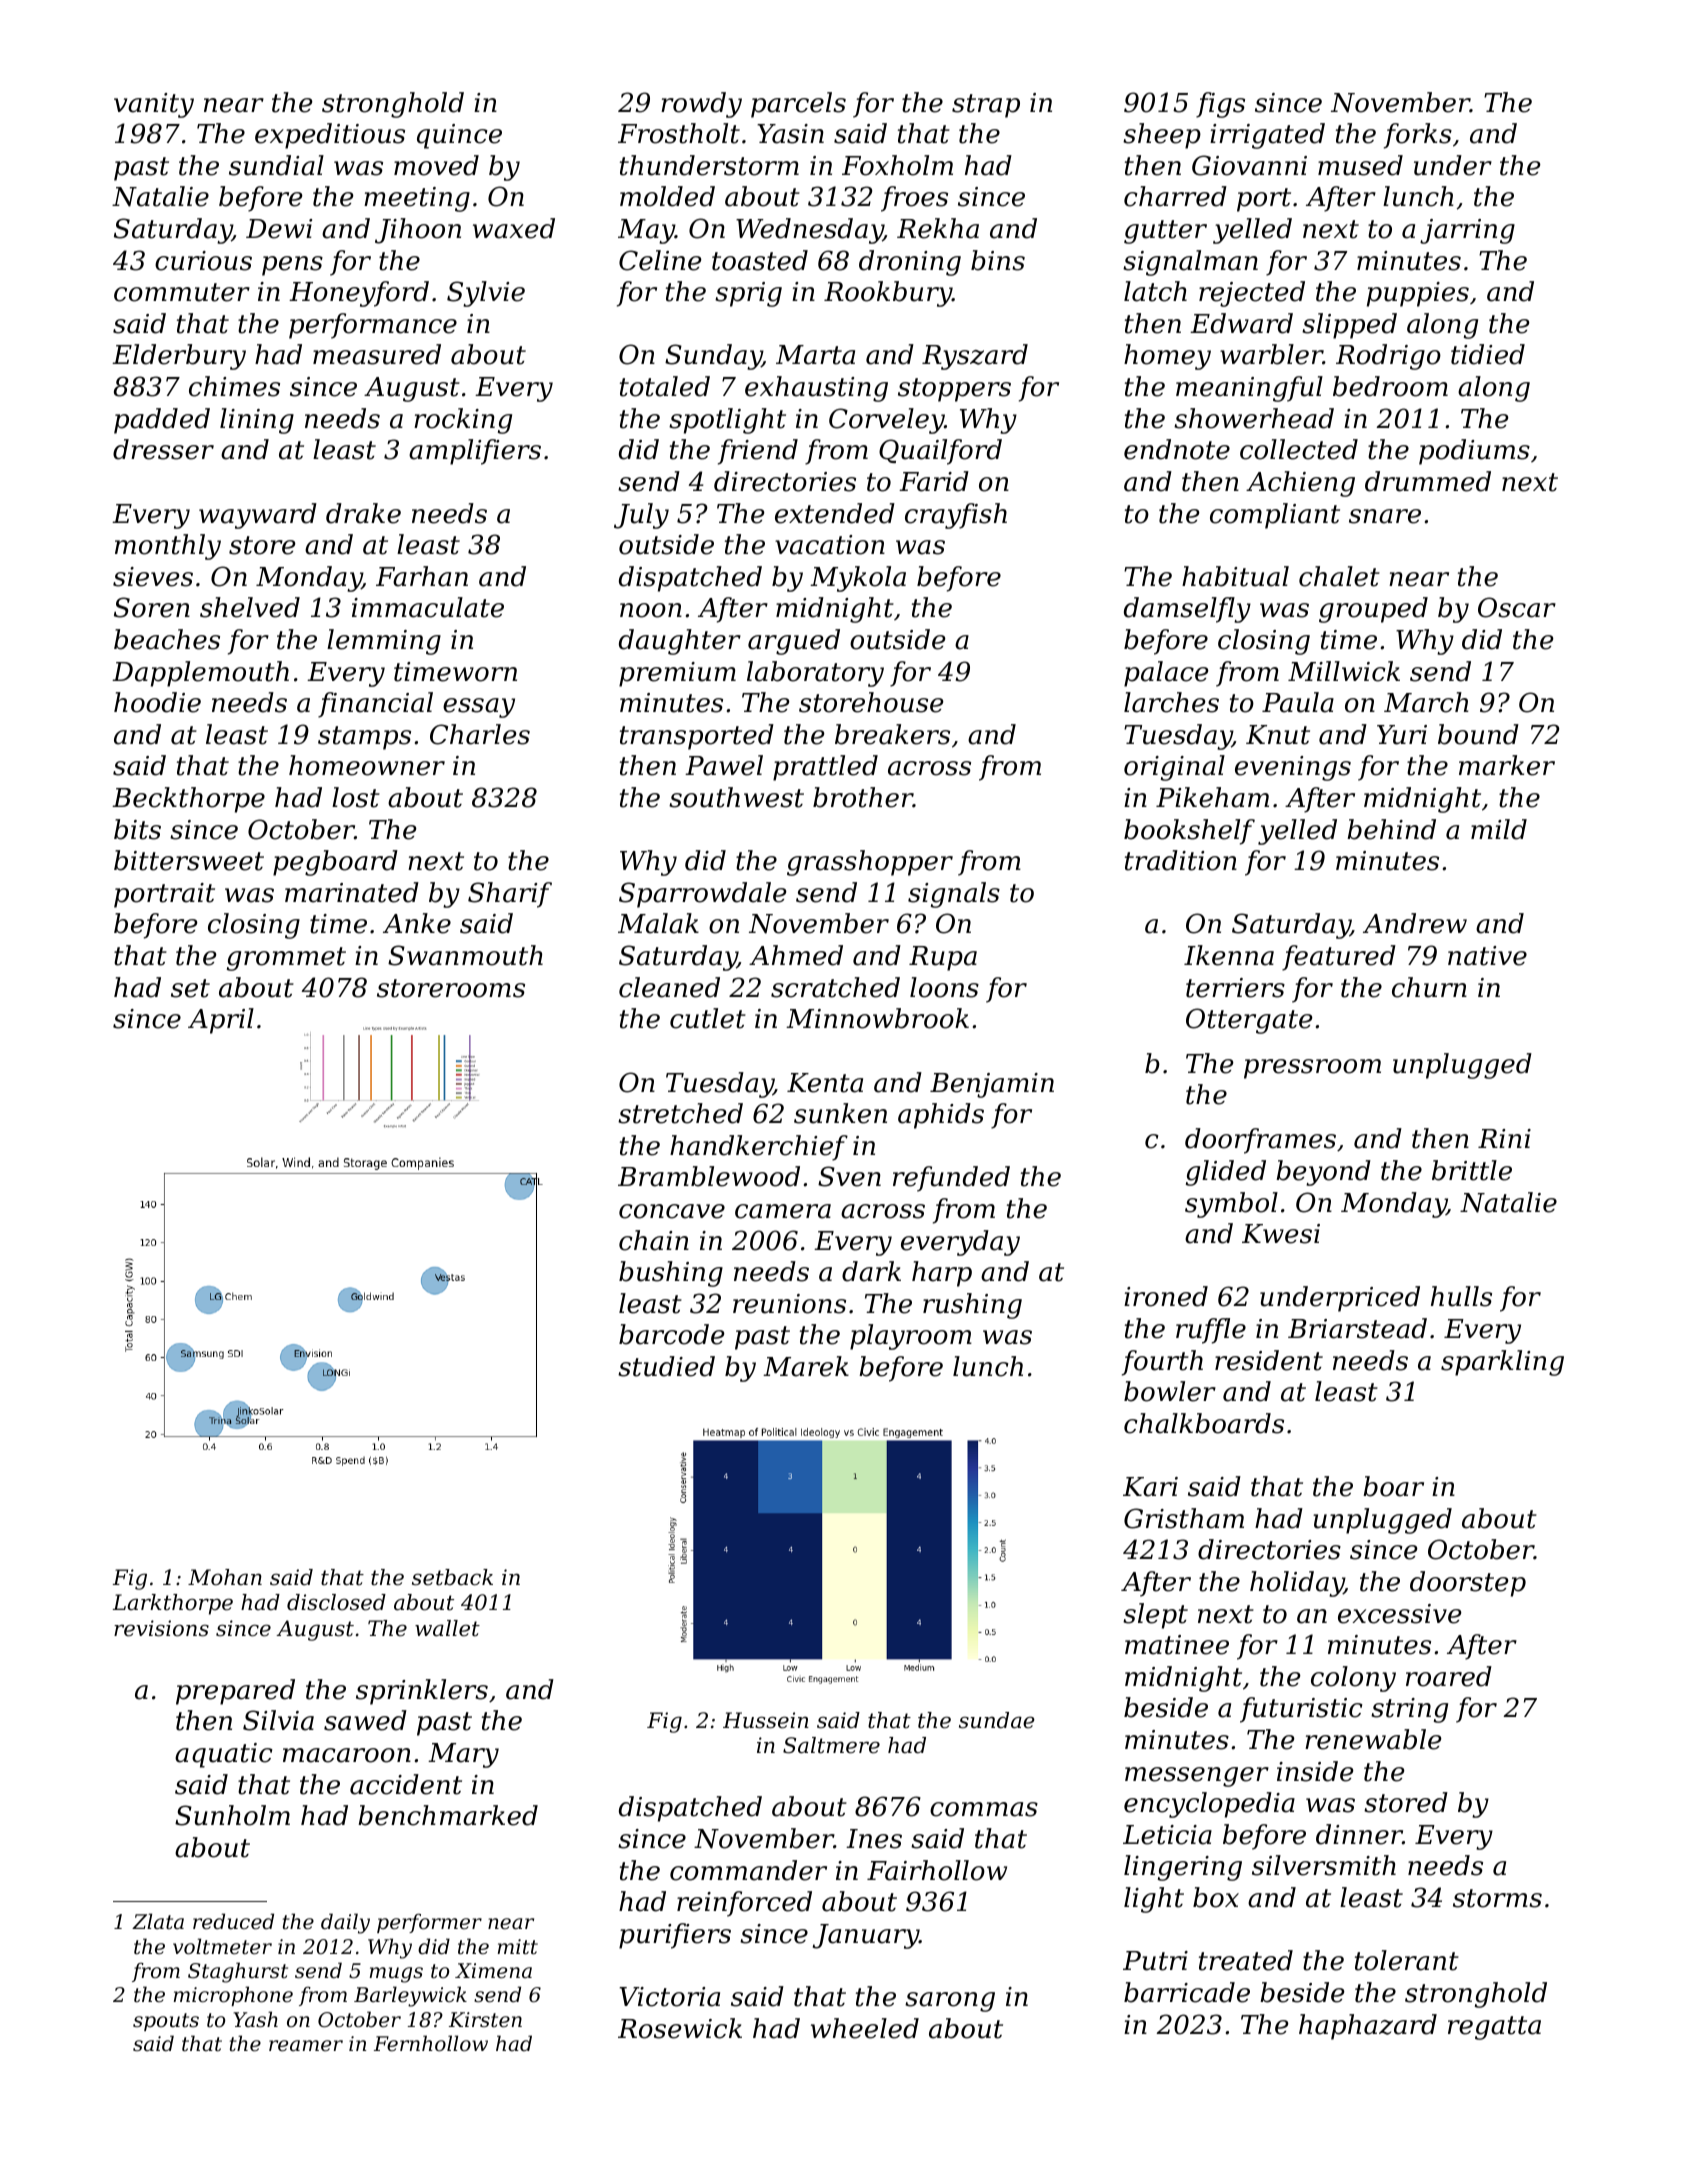  I want to click on podiums, so click(1474, 452).
